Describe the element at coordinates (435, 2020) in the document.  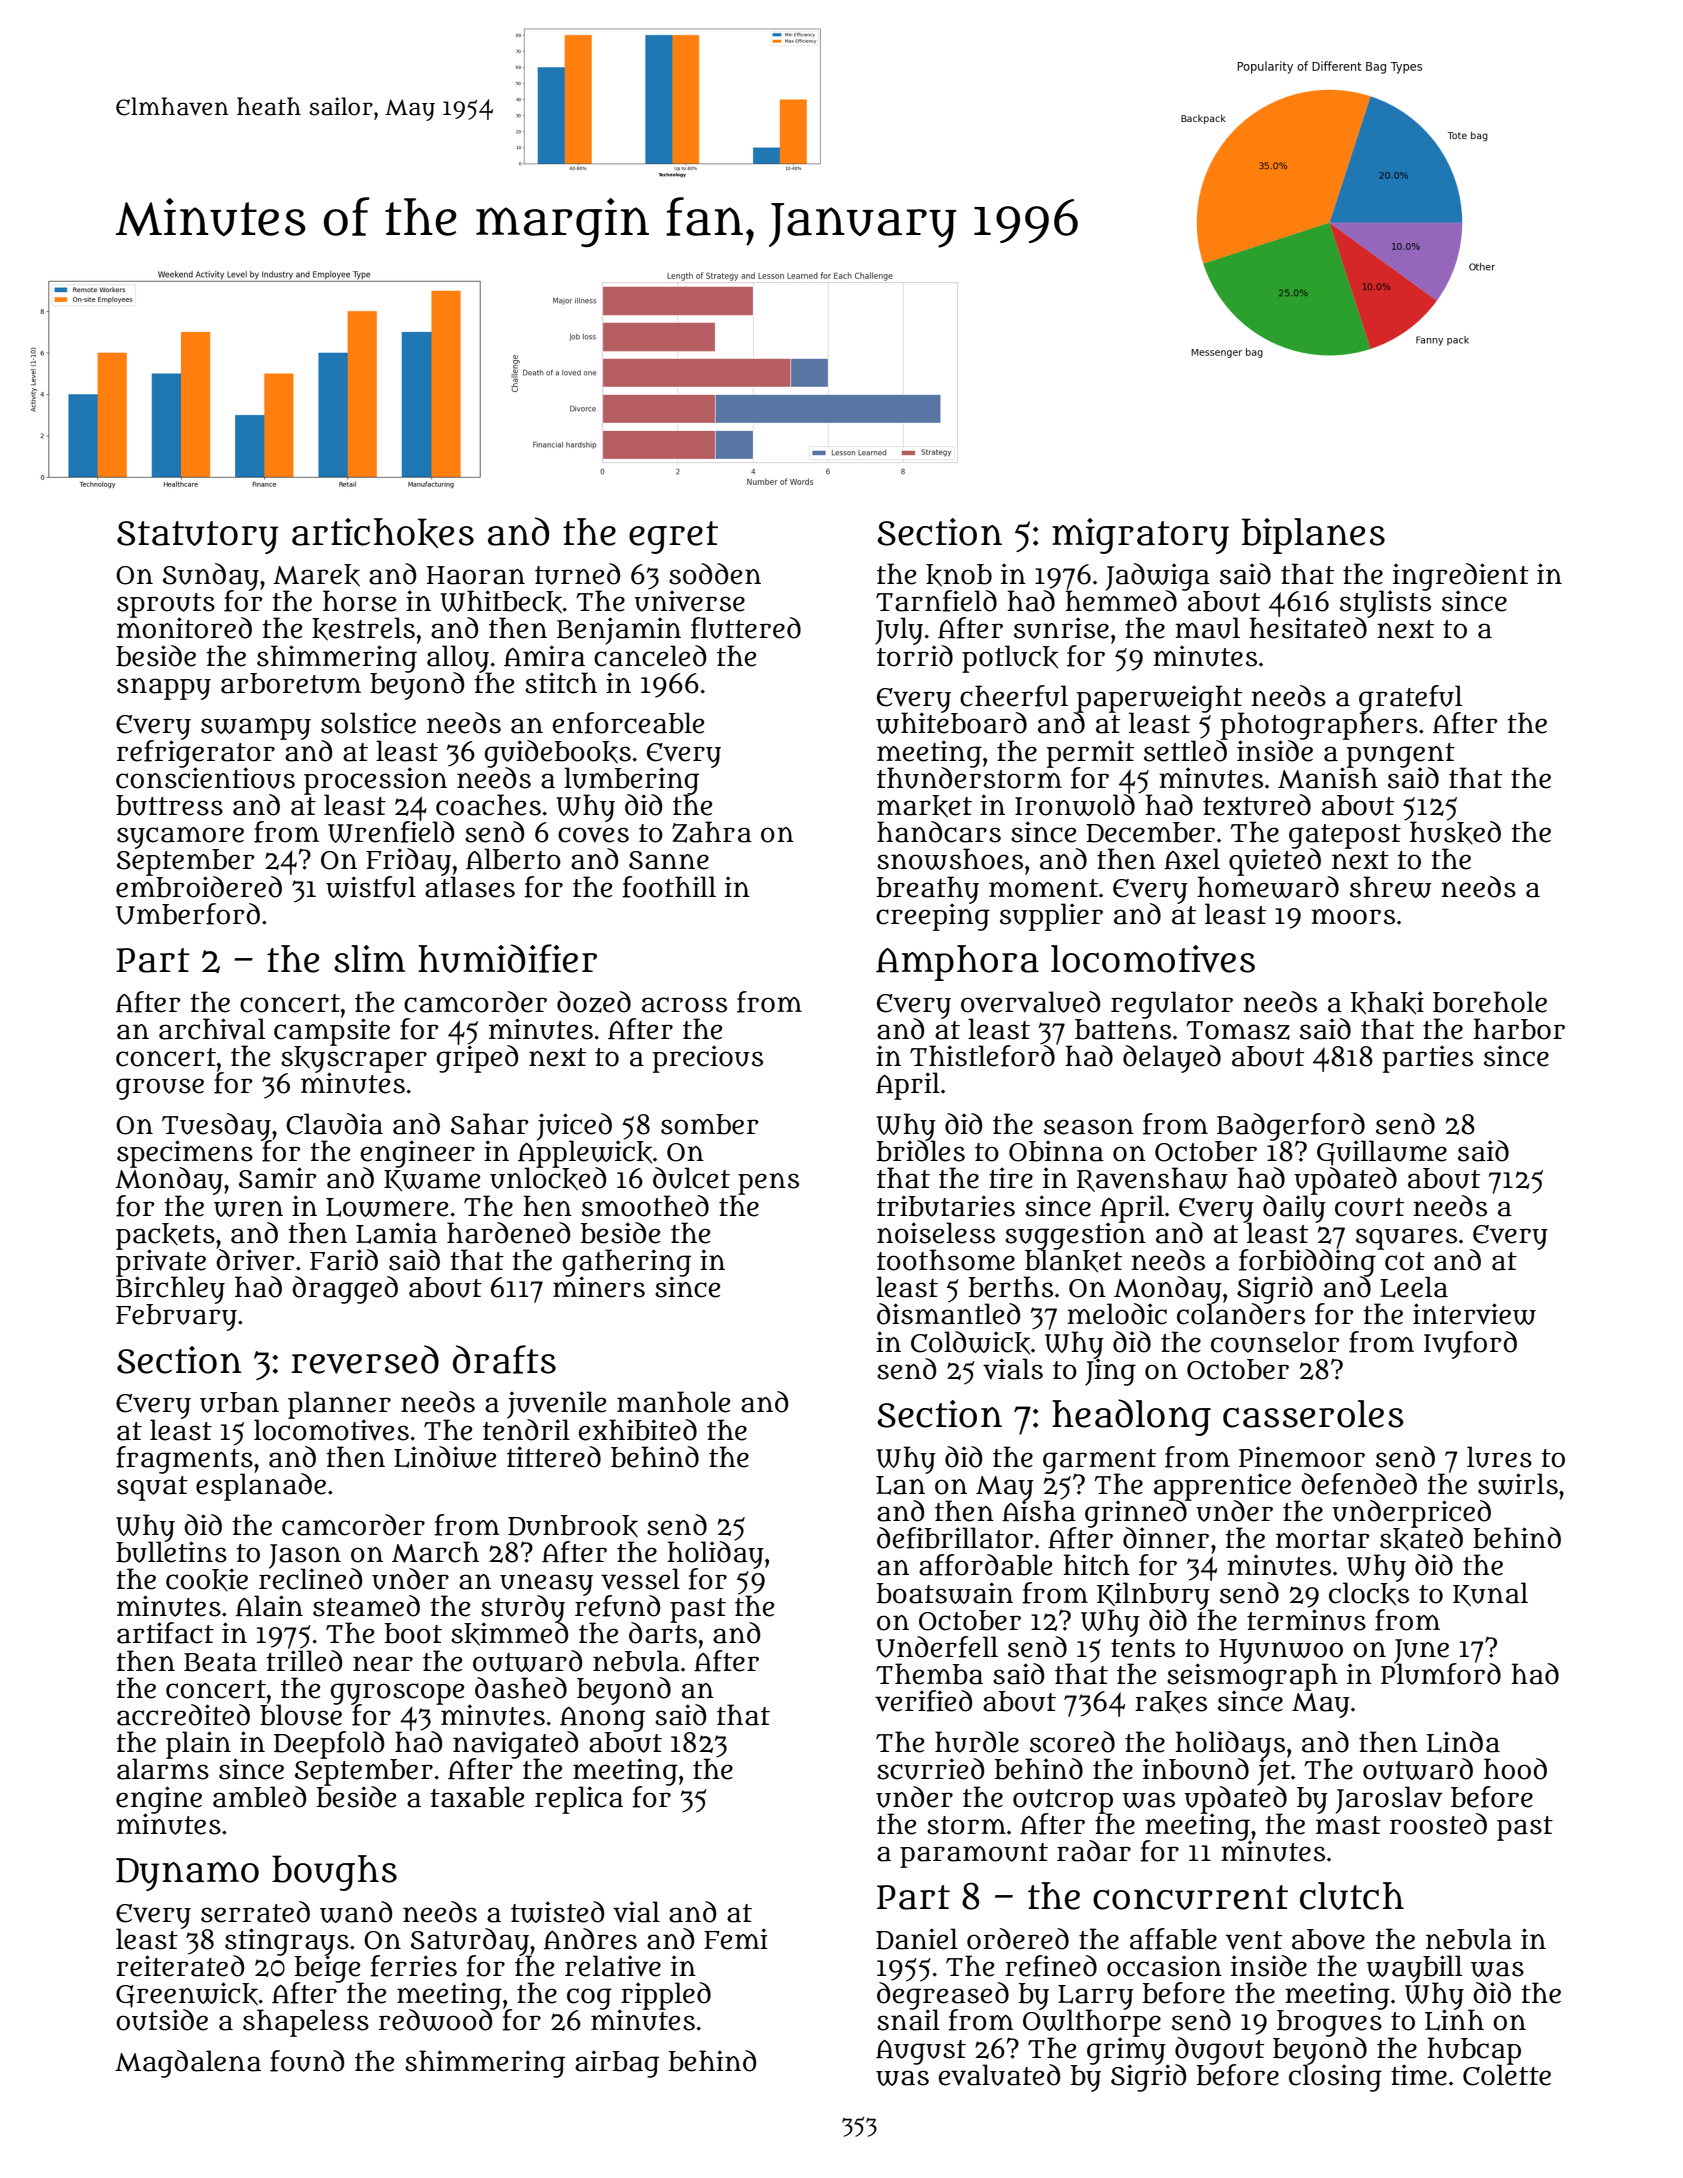
I see `redwood` at that location.
